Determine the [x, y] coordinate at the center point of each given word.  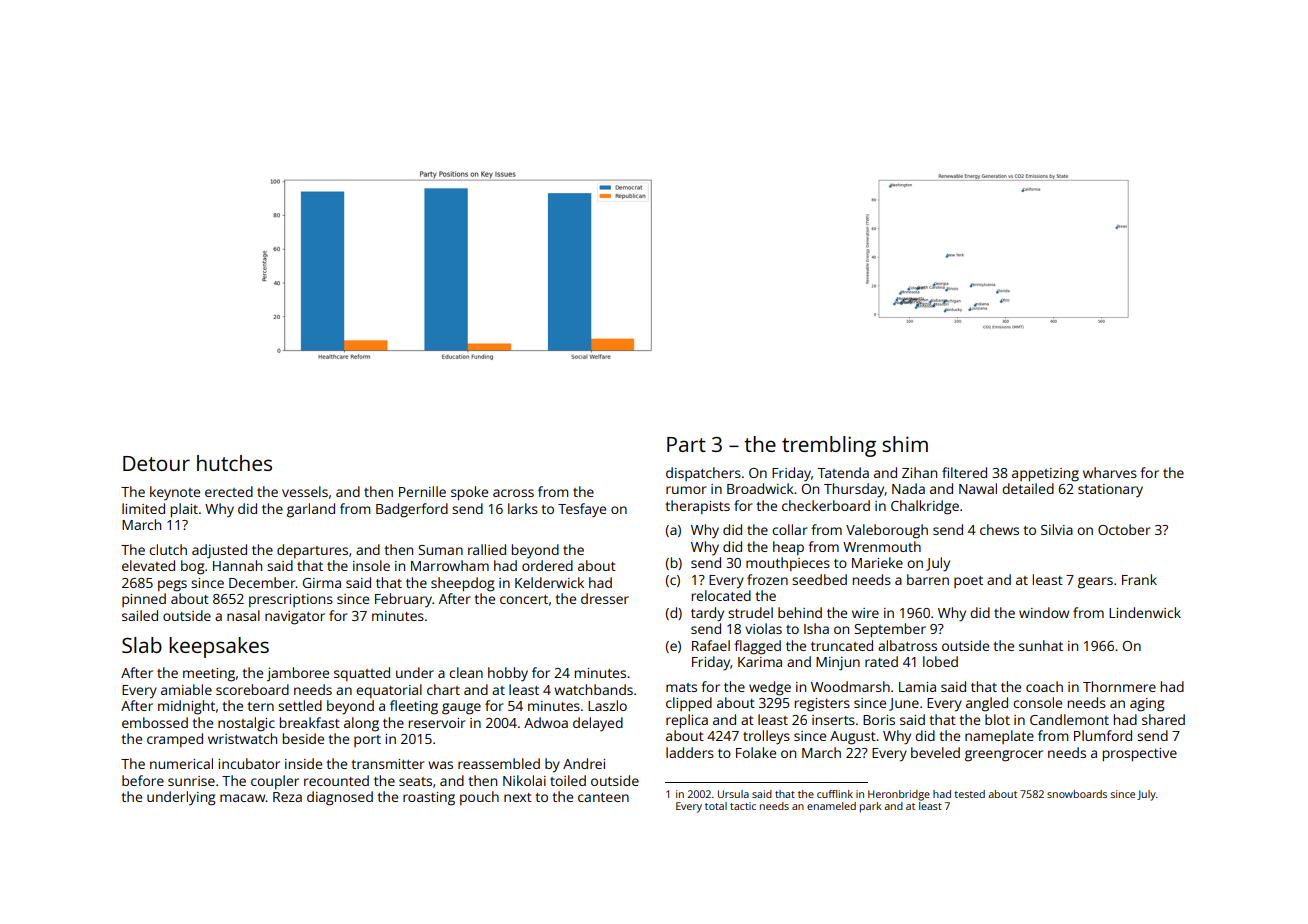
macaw [243, 798]
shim [905, 444]
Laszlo [607, 705]
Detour [156, 463]
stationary [1110, 491]
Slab [142, 645]
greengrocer [1004, 756]
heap [788, 548]
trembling [829, 446]
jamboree [298, 674]
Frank [1139, 579]
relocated [721, 595]
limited [143, 508]
